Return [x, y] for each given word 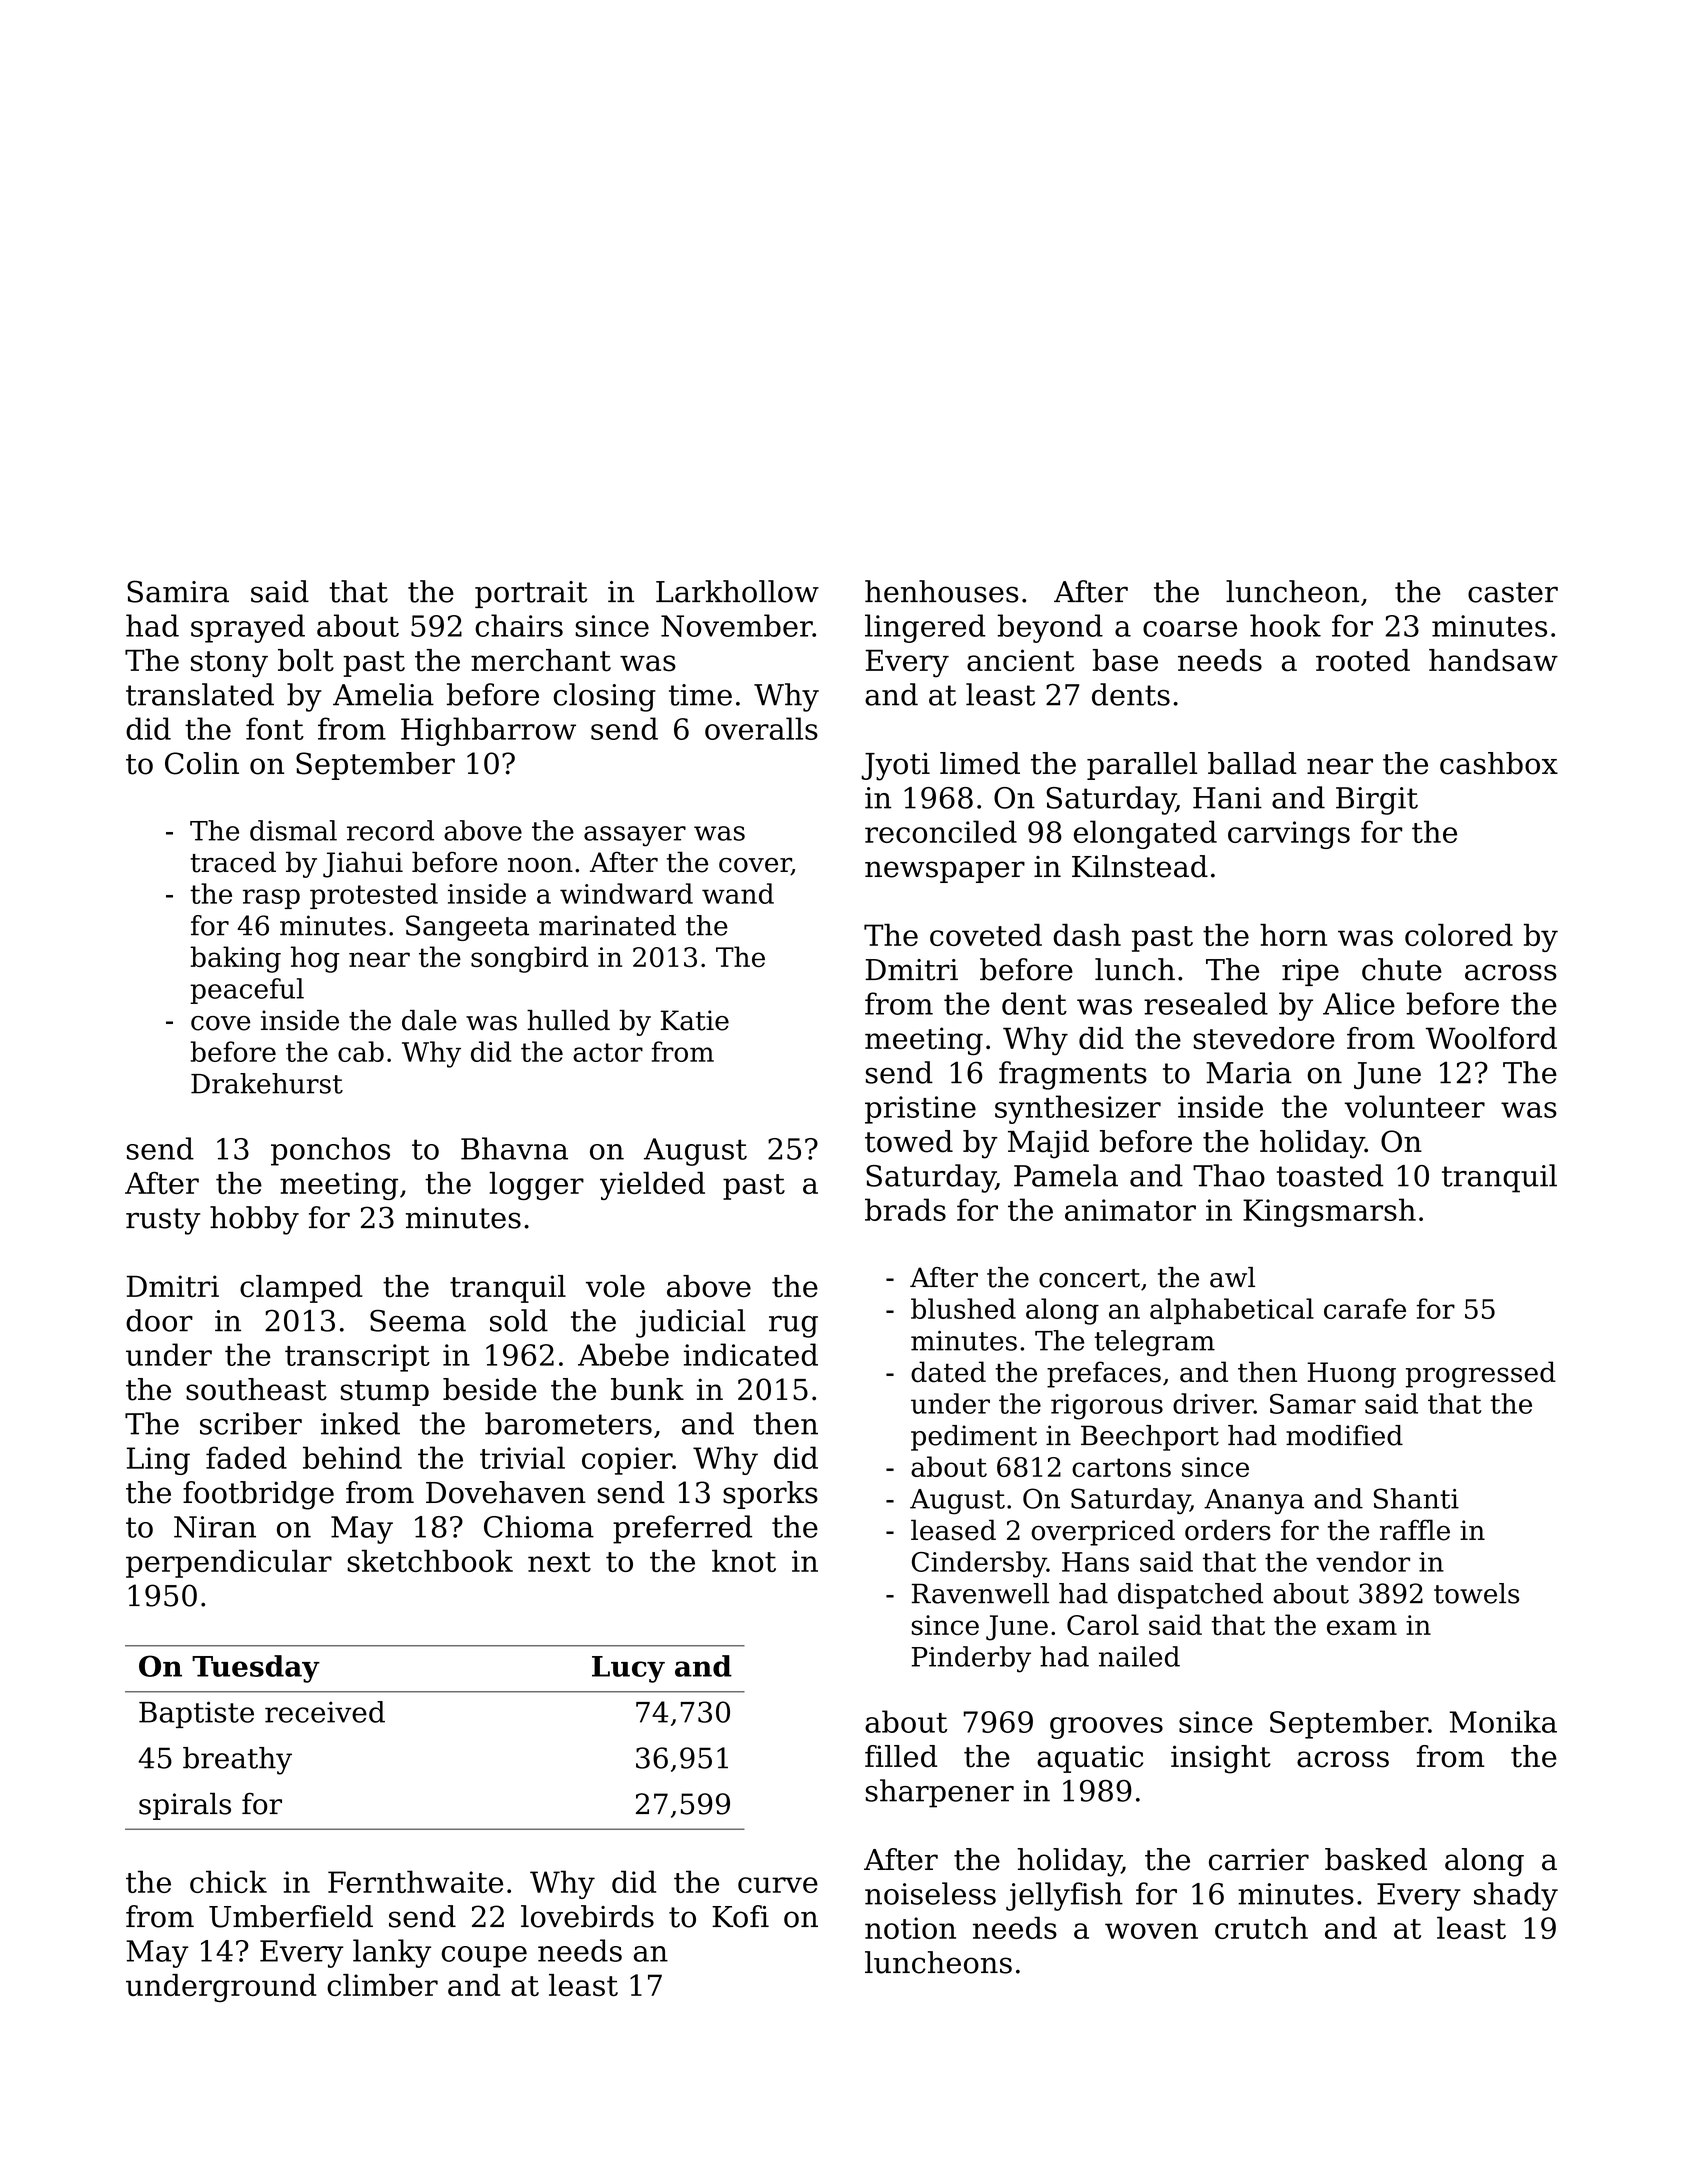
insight [1221, 1759]
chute [1402, 969]
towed [909, 1141]
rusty [163, 1221]
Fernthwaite [415, 1881]
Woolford [1491, 1038]
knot [744, 1561]
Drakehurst [267, 1083]
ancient [1020, 660]
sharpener [940, 1793]
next [559, 1562]
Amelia [383, 694]
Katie [695, 1020]
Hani [1227, 798]
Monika [1503, 1721]
